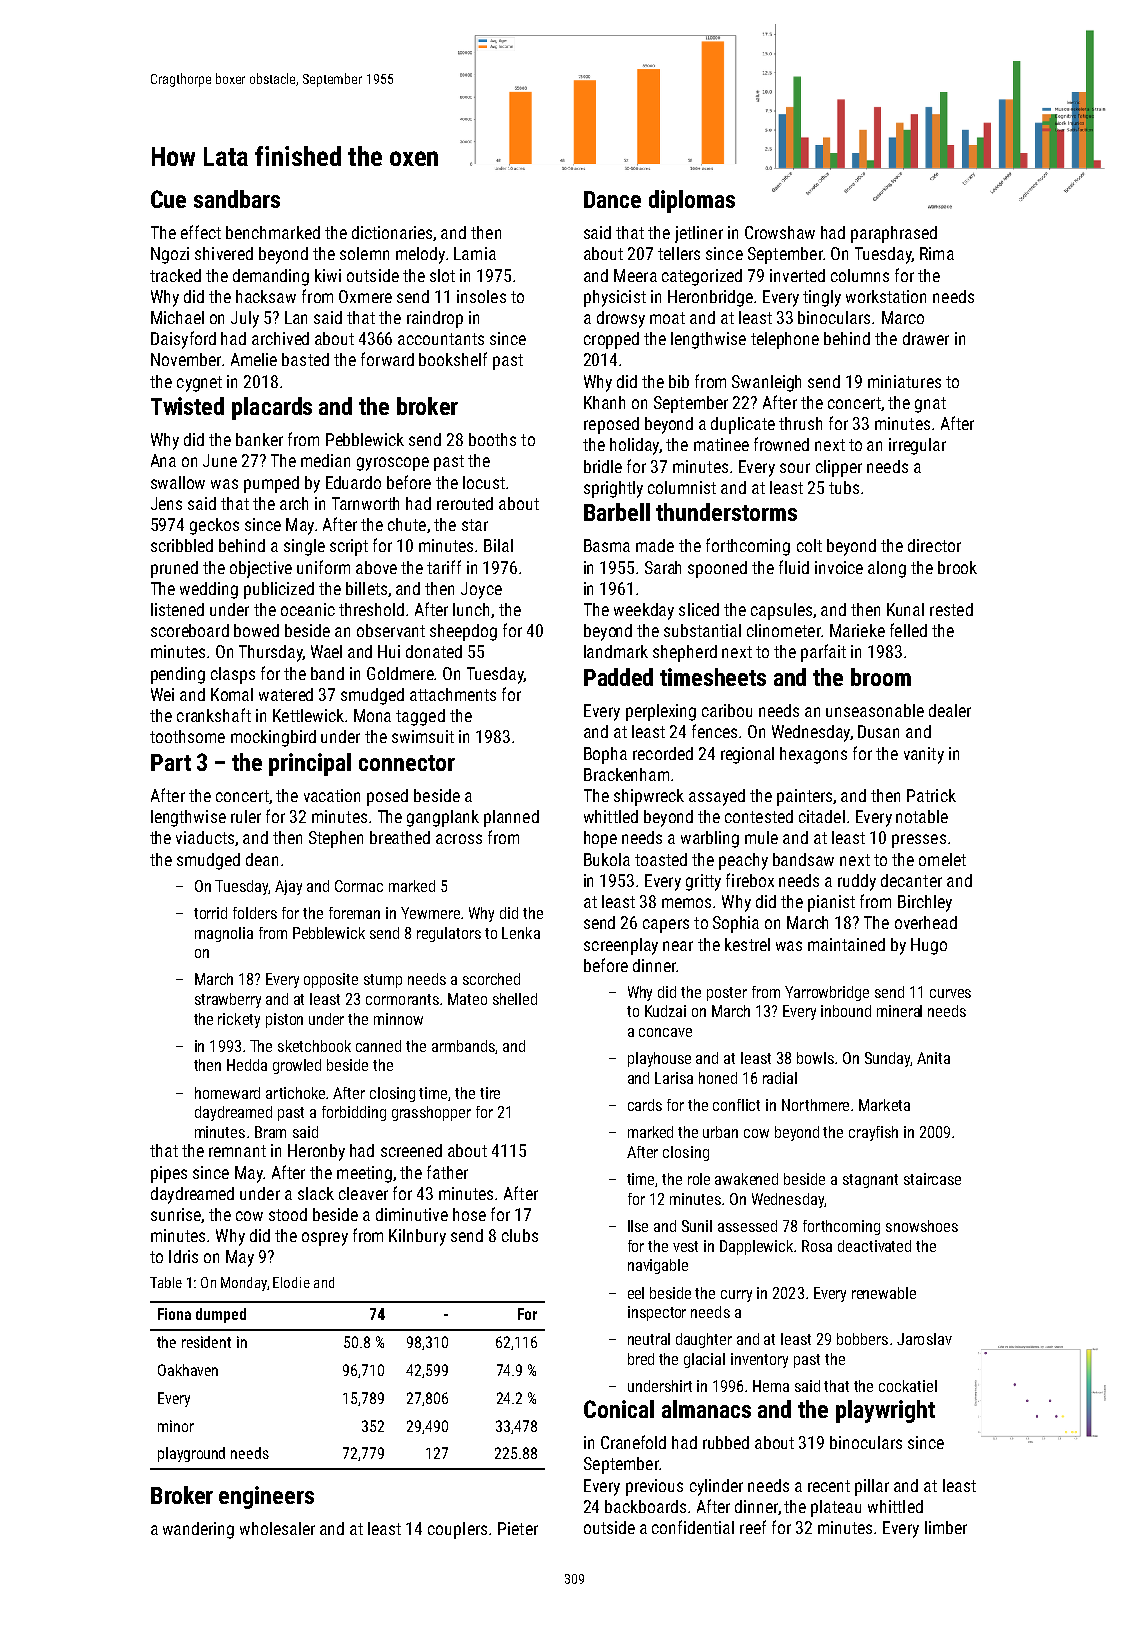 Image resolution: width=1128 pixels, height=1634 pixels. Describe the element at coordinates (190, 630) in the page. I see `scoreboard` at that location.
